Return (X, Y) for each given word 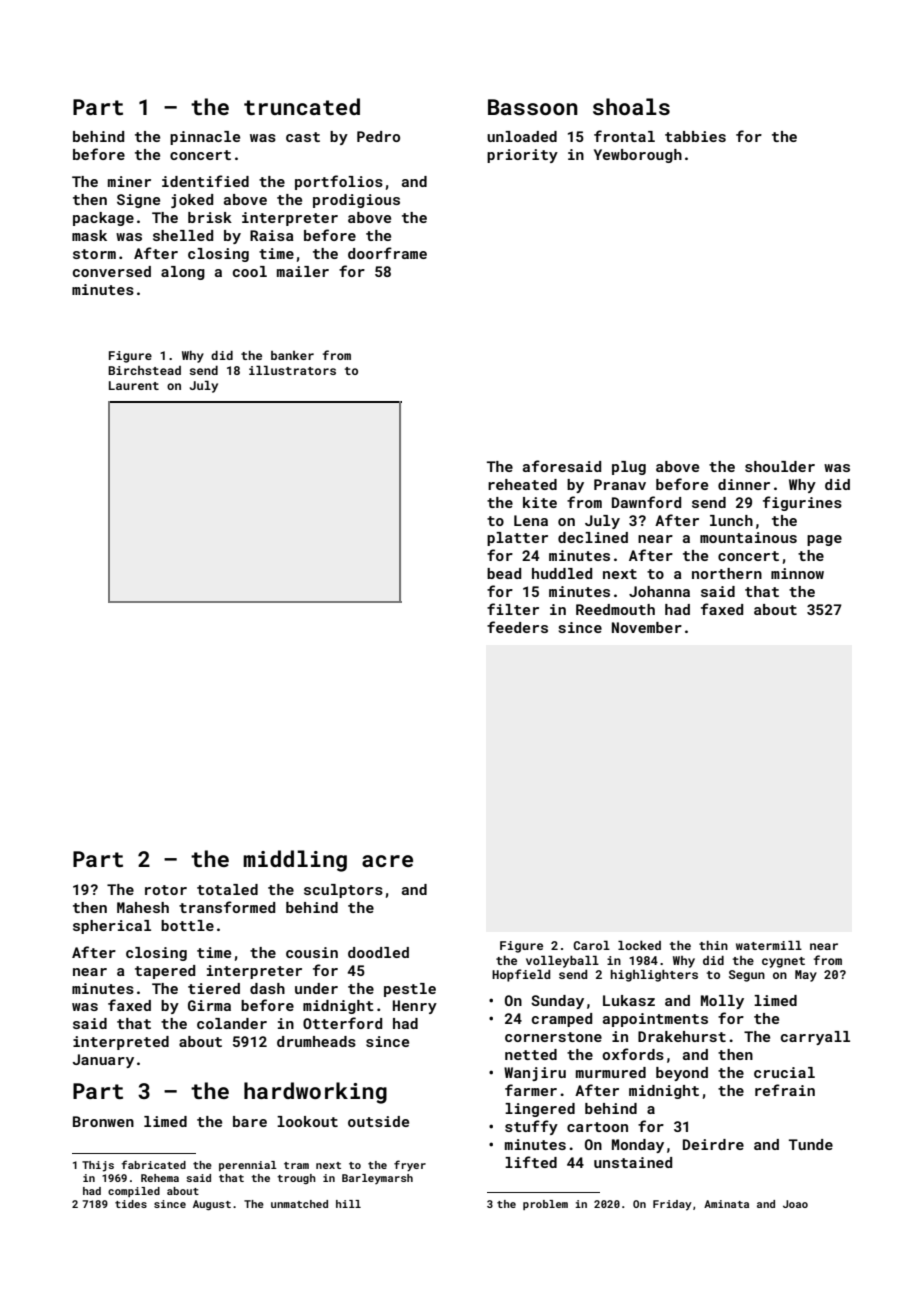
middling (295, 861)
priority (522, 156)
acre (387, 861)
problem (545, 1205)
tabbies (695, 136)
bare (250, 1121)
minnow (797, 573)
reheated (522, 484)
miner (129, 181)
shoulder (780, 466)
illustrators (292, 370)
